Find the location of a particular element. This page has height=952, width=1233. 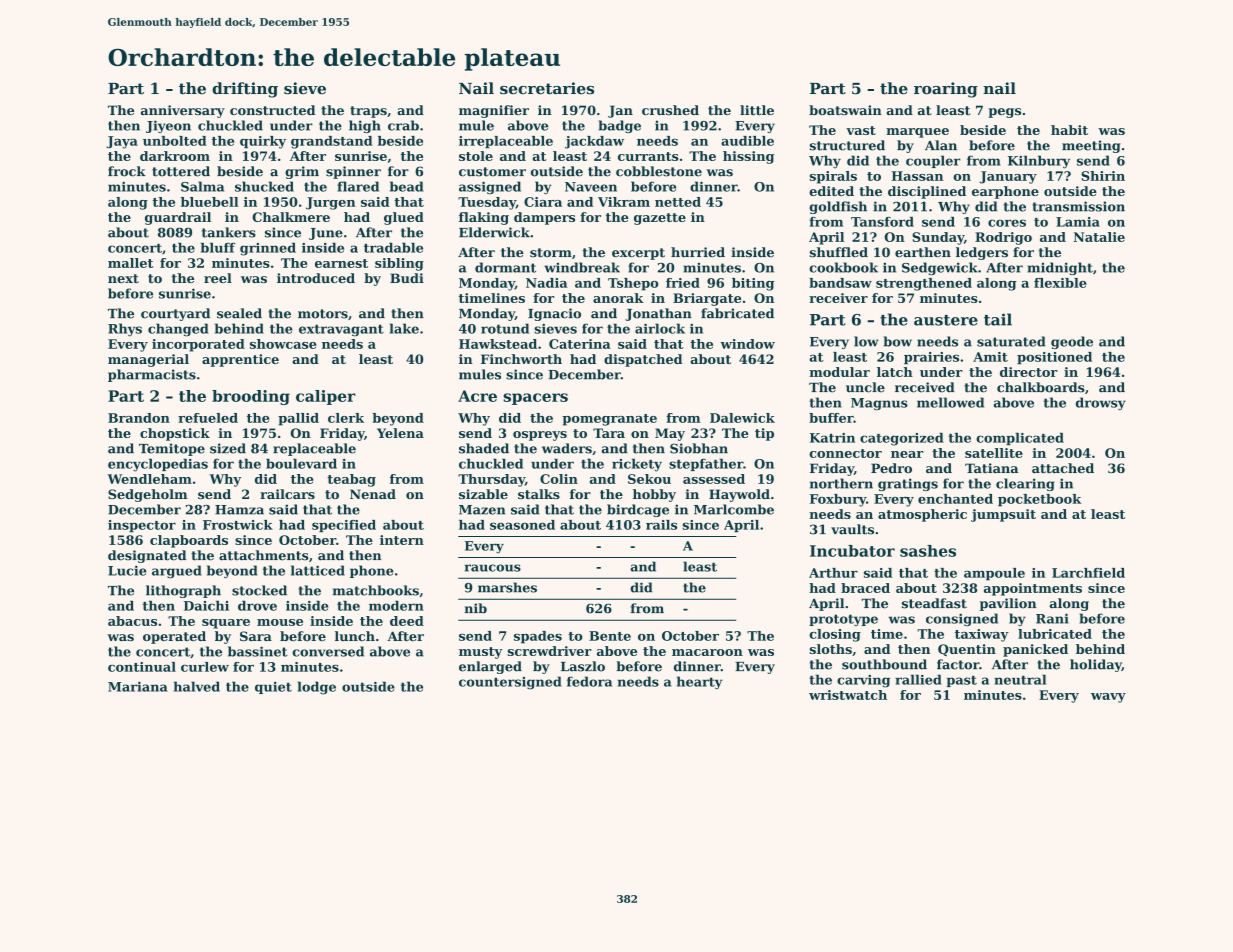

shaded is located at coordinates (484, 448).
